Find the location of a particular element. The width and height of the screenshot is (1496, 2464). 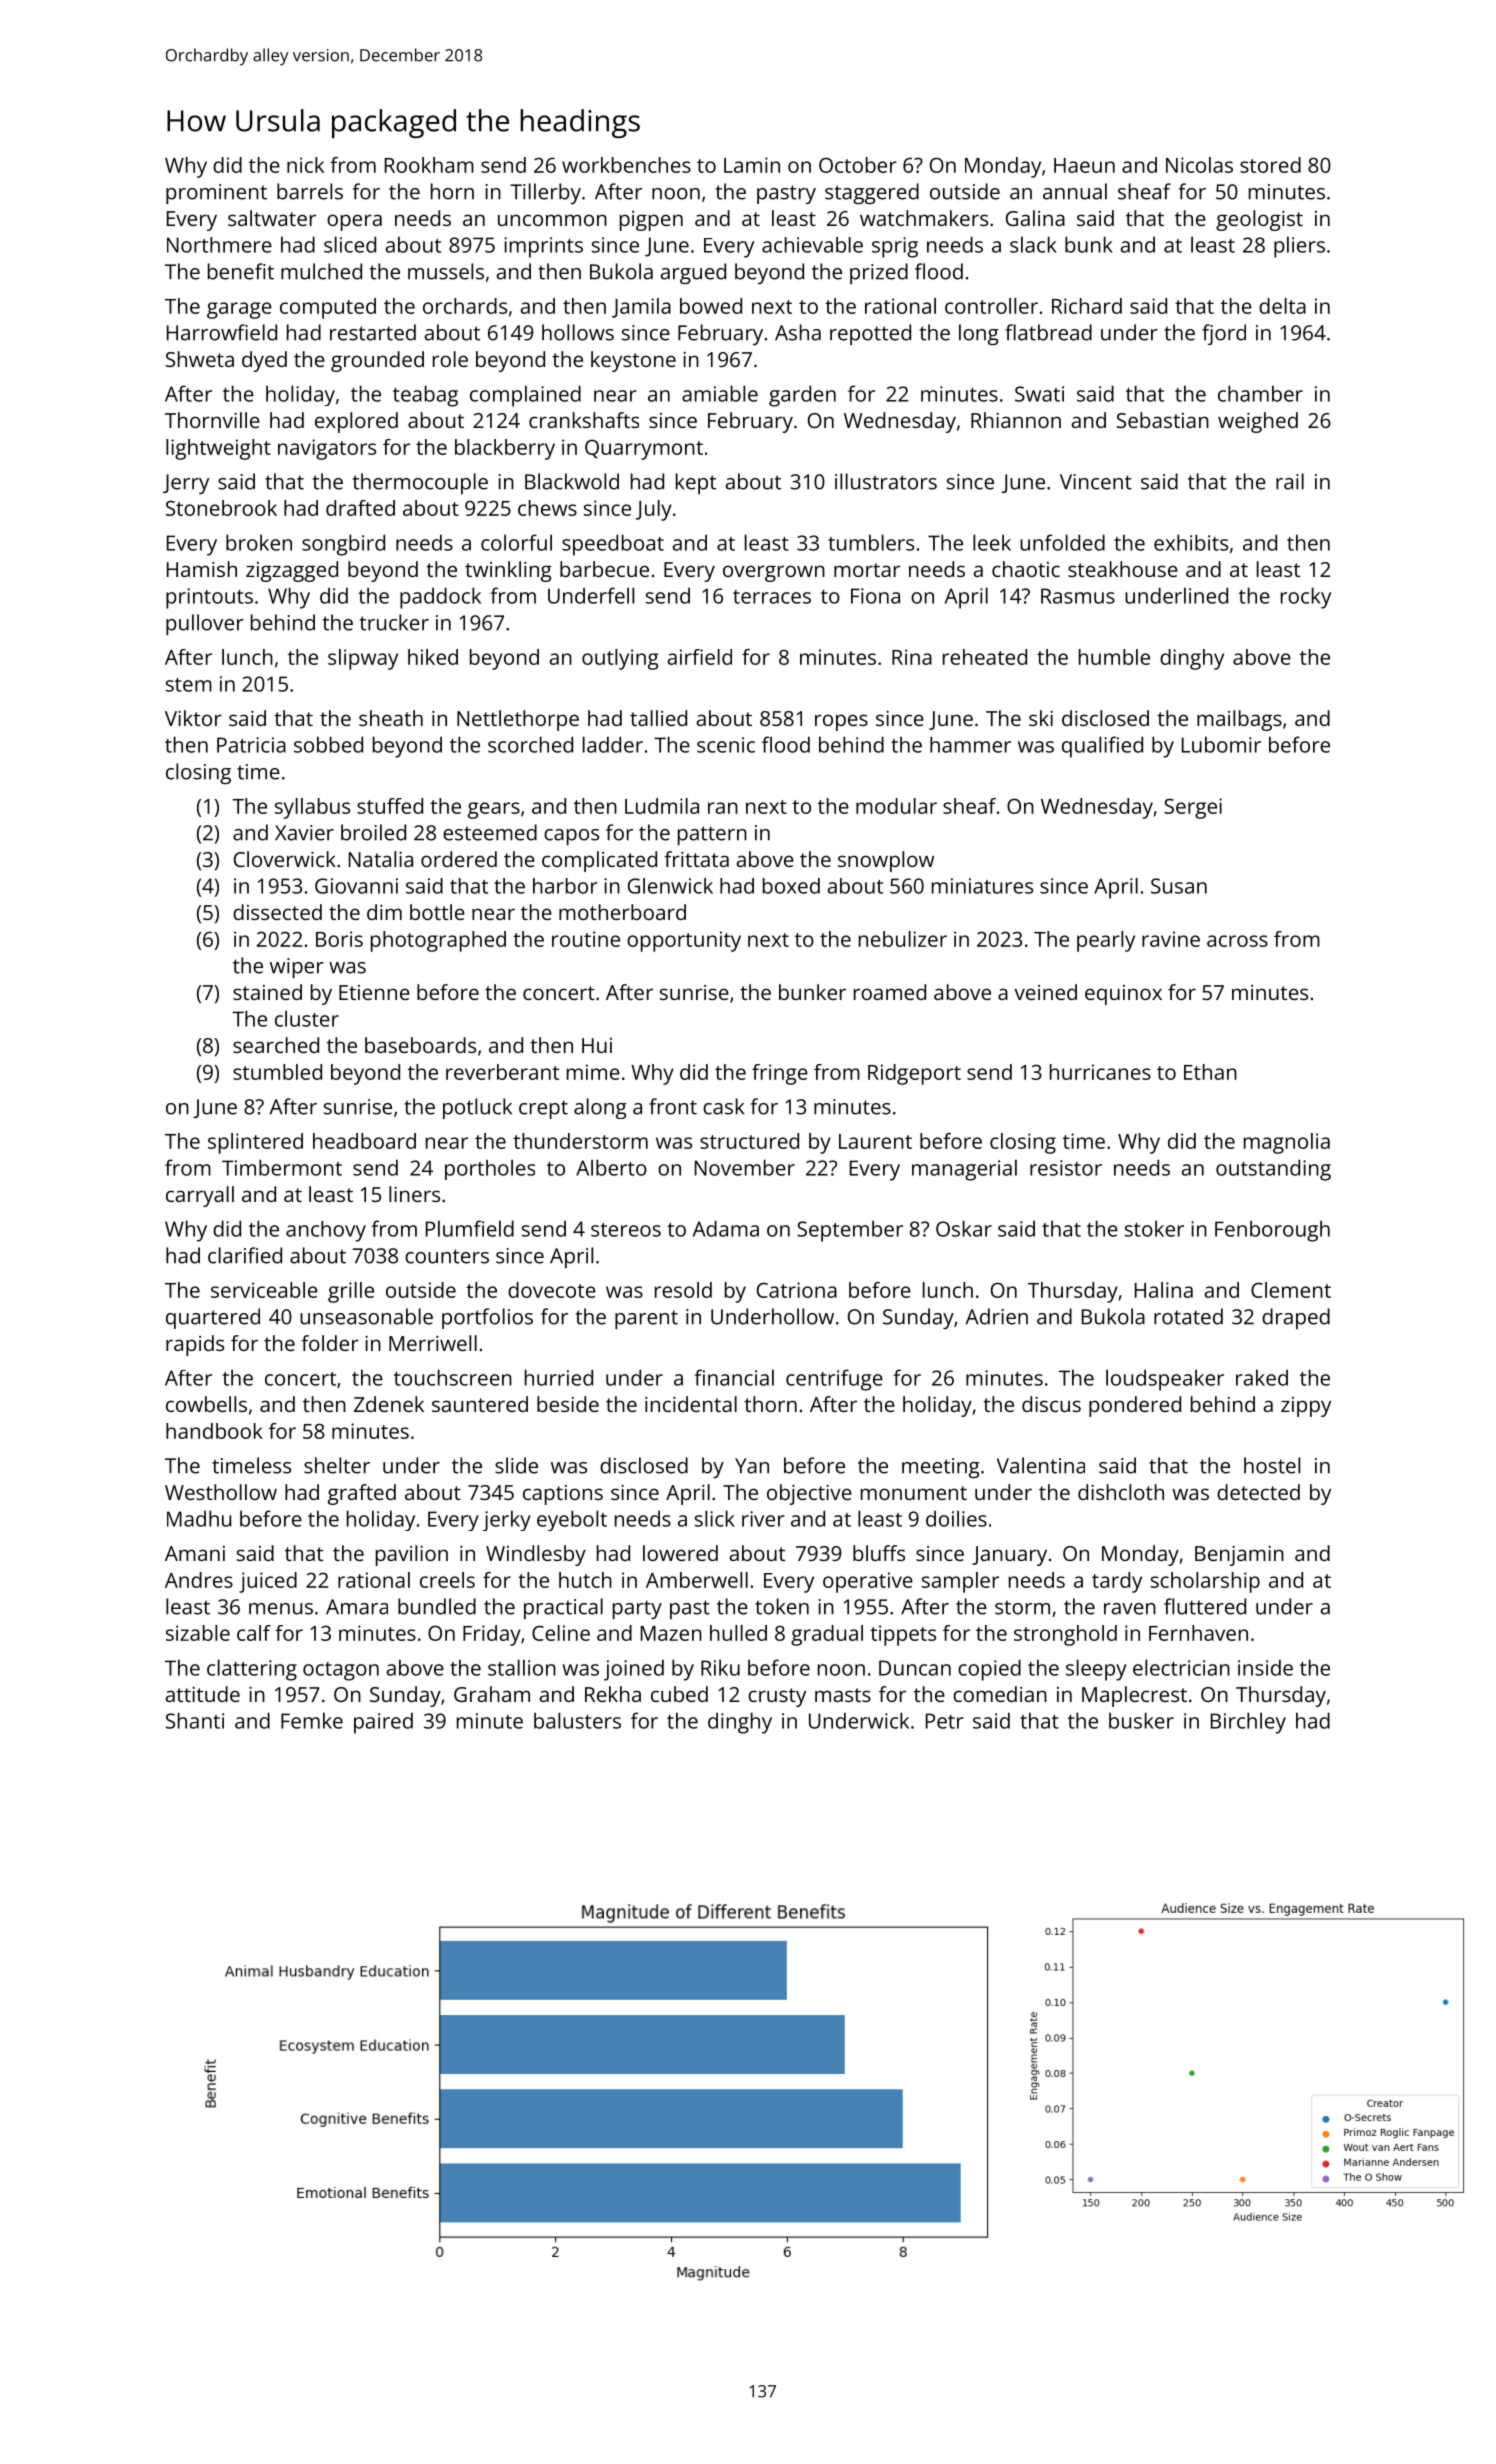

rapids is located at coordinates (195, 1345).
